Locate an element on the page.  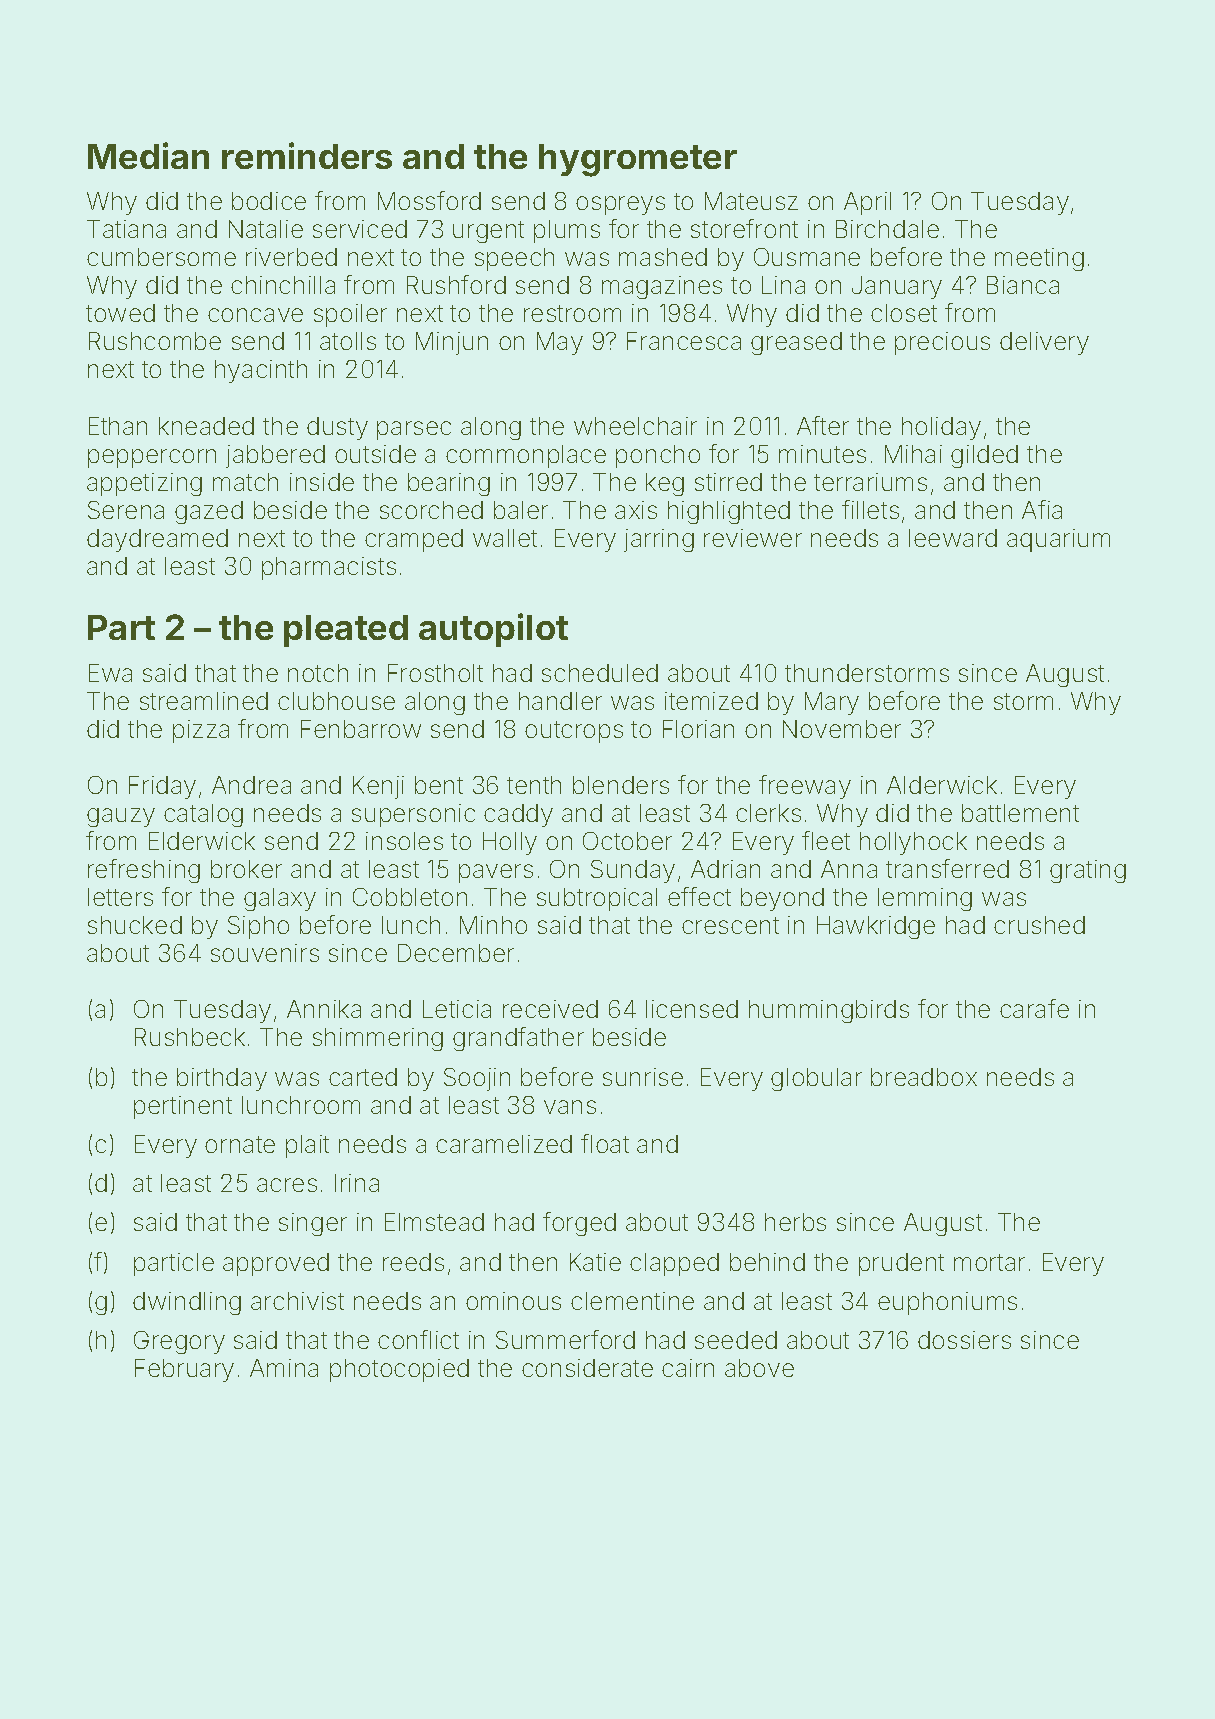
carafe is located at coordinates (1034, 1008).
